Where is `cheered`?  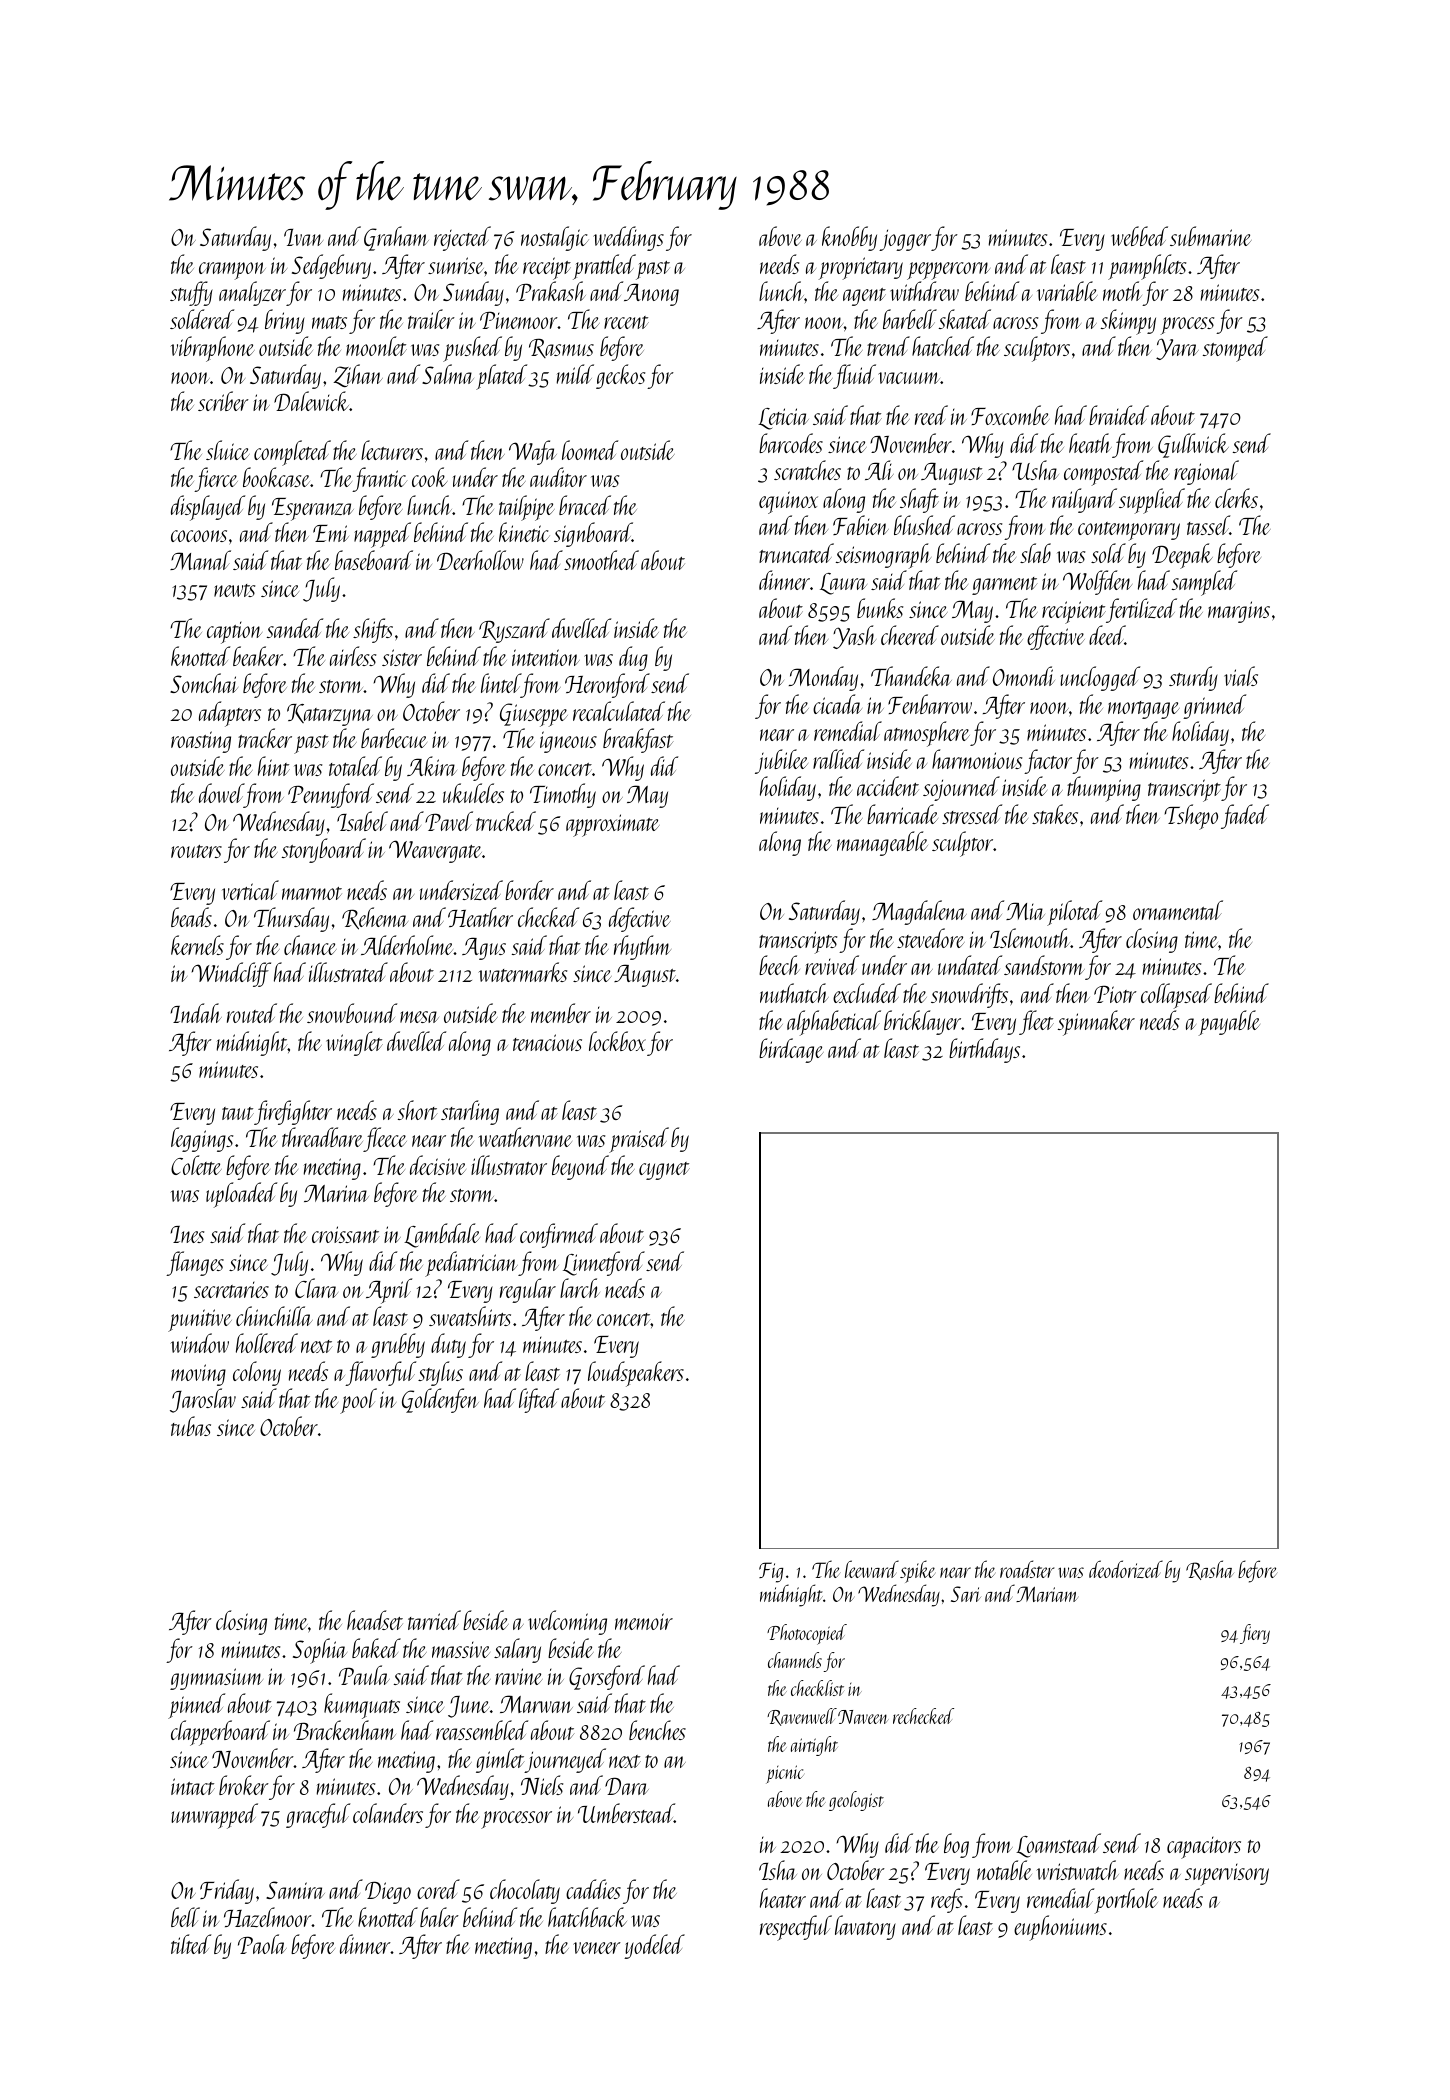 cheered is located at coordinates (910, 635).
